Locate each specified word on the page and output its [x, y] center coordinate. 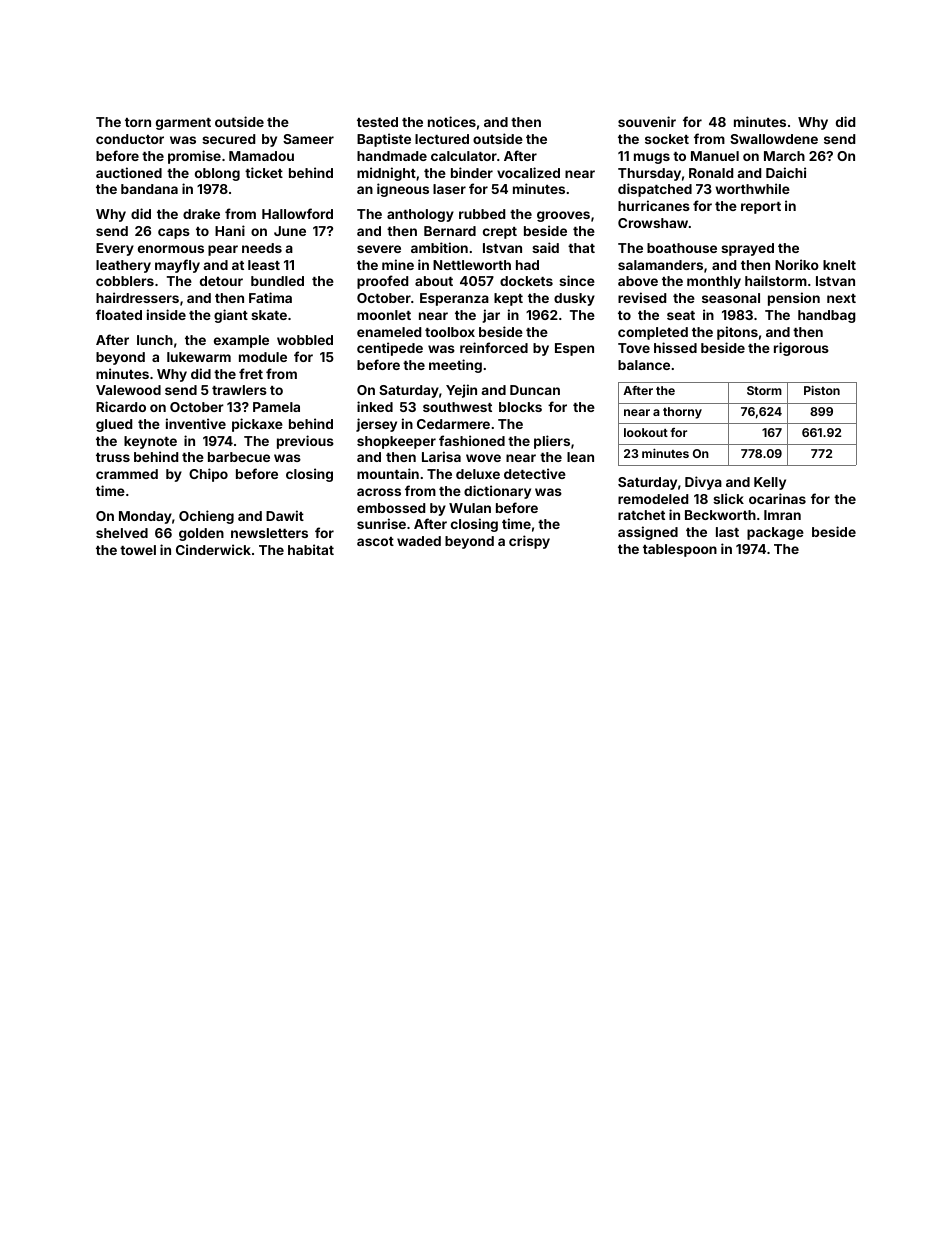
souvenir [647, 121]
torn [138, 122]
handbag [827, 316]
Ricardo [121, 406]
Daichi [786, 172]
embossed [391, 508]
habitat [311, 549]
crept [500, 233]
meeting [455, 366]
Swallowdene [774, 139]
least [264, 265]
